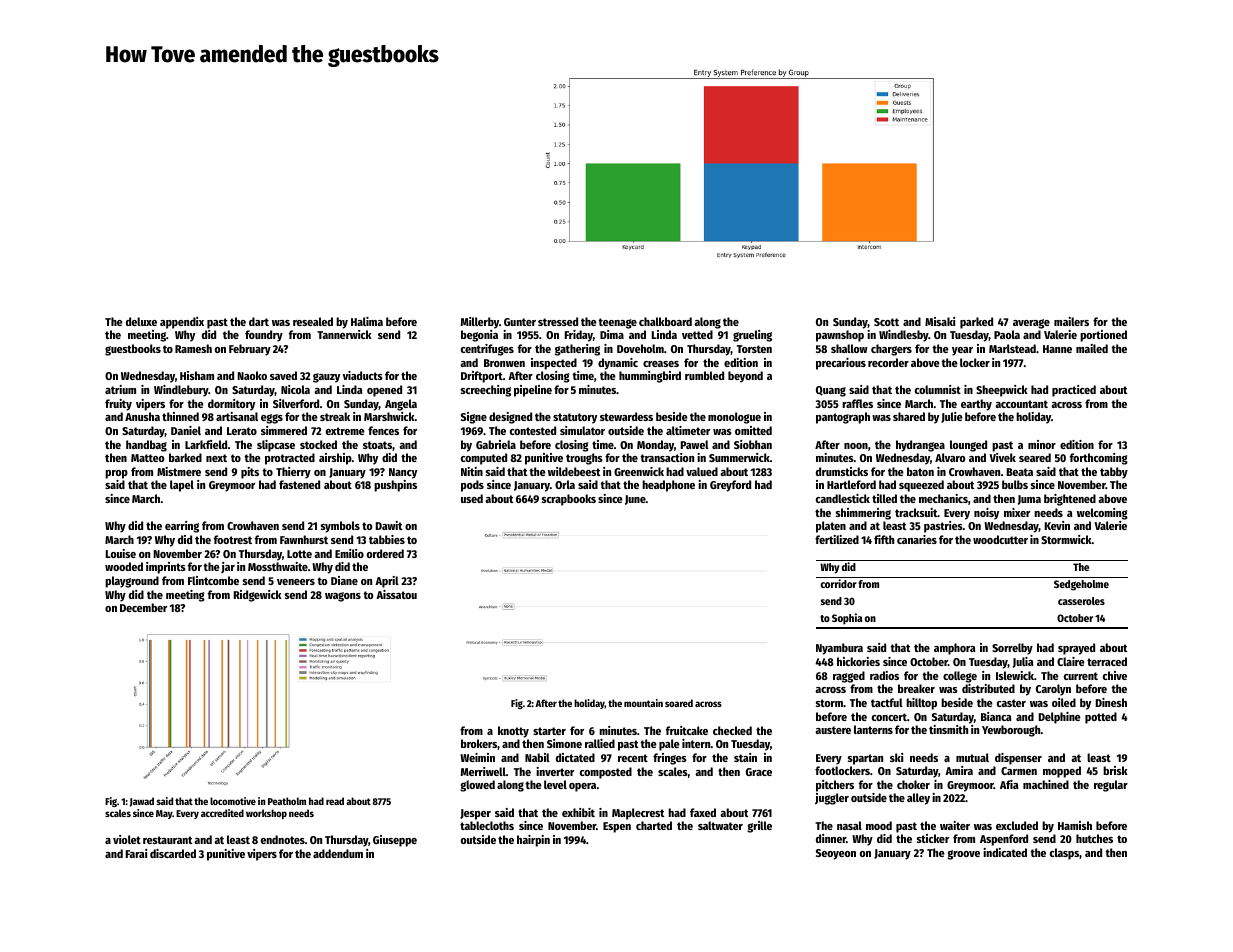 The image size is (1233, 952). I want to click on Halima, so click(367, 321).
